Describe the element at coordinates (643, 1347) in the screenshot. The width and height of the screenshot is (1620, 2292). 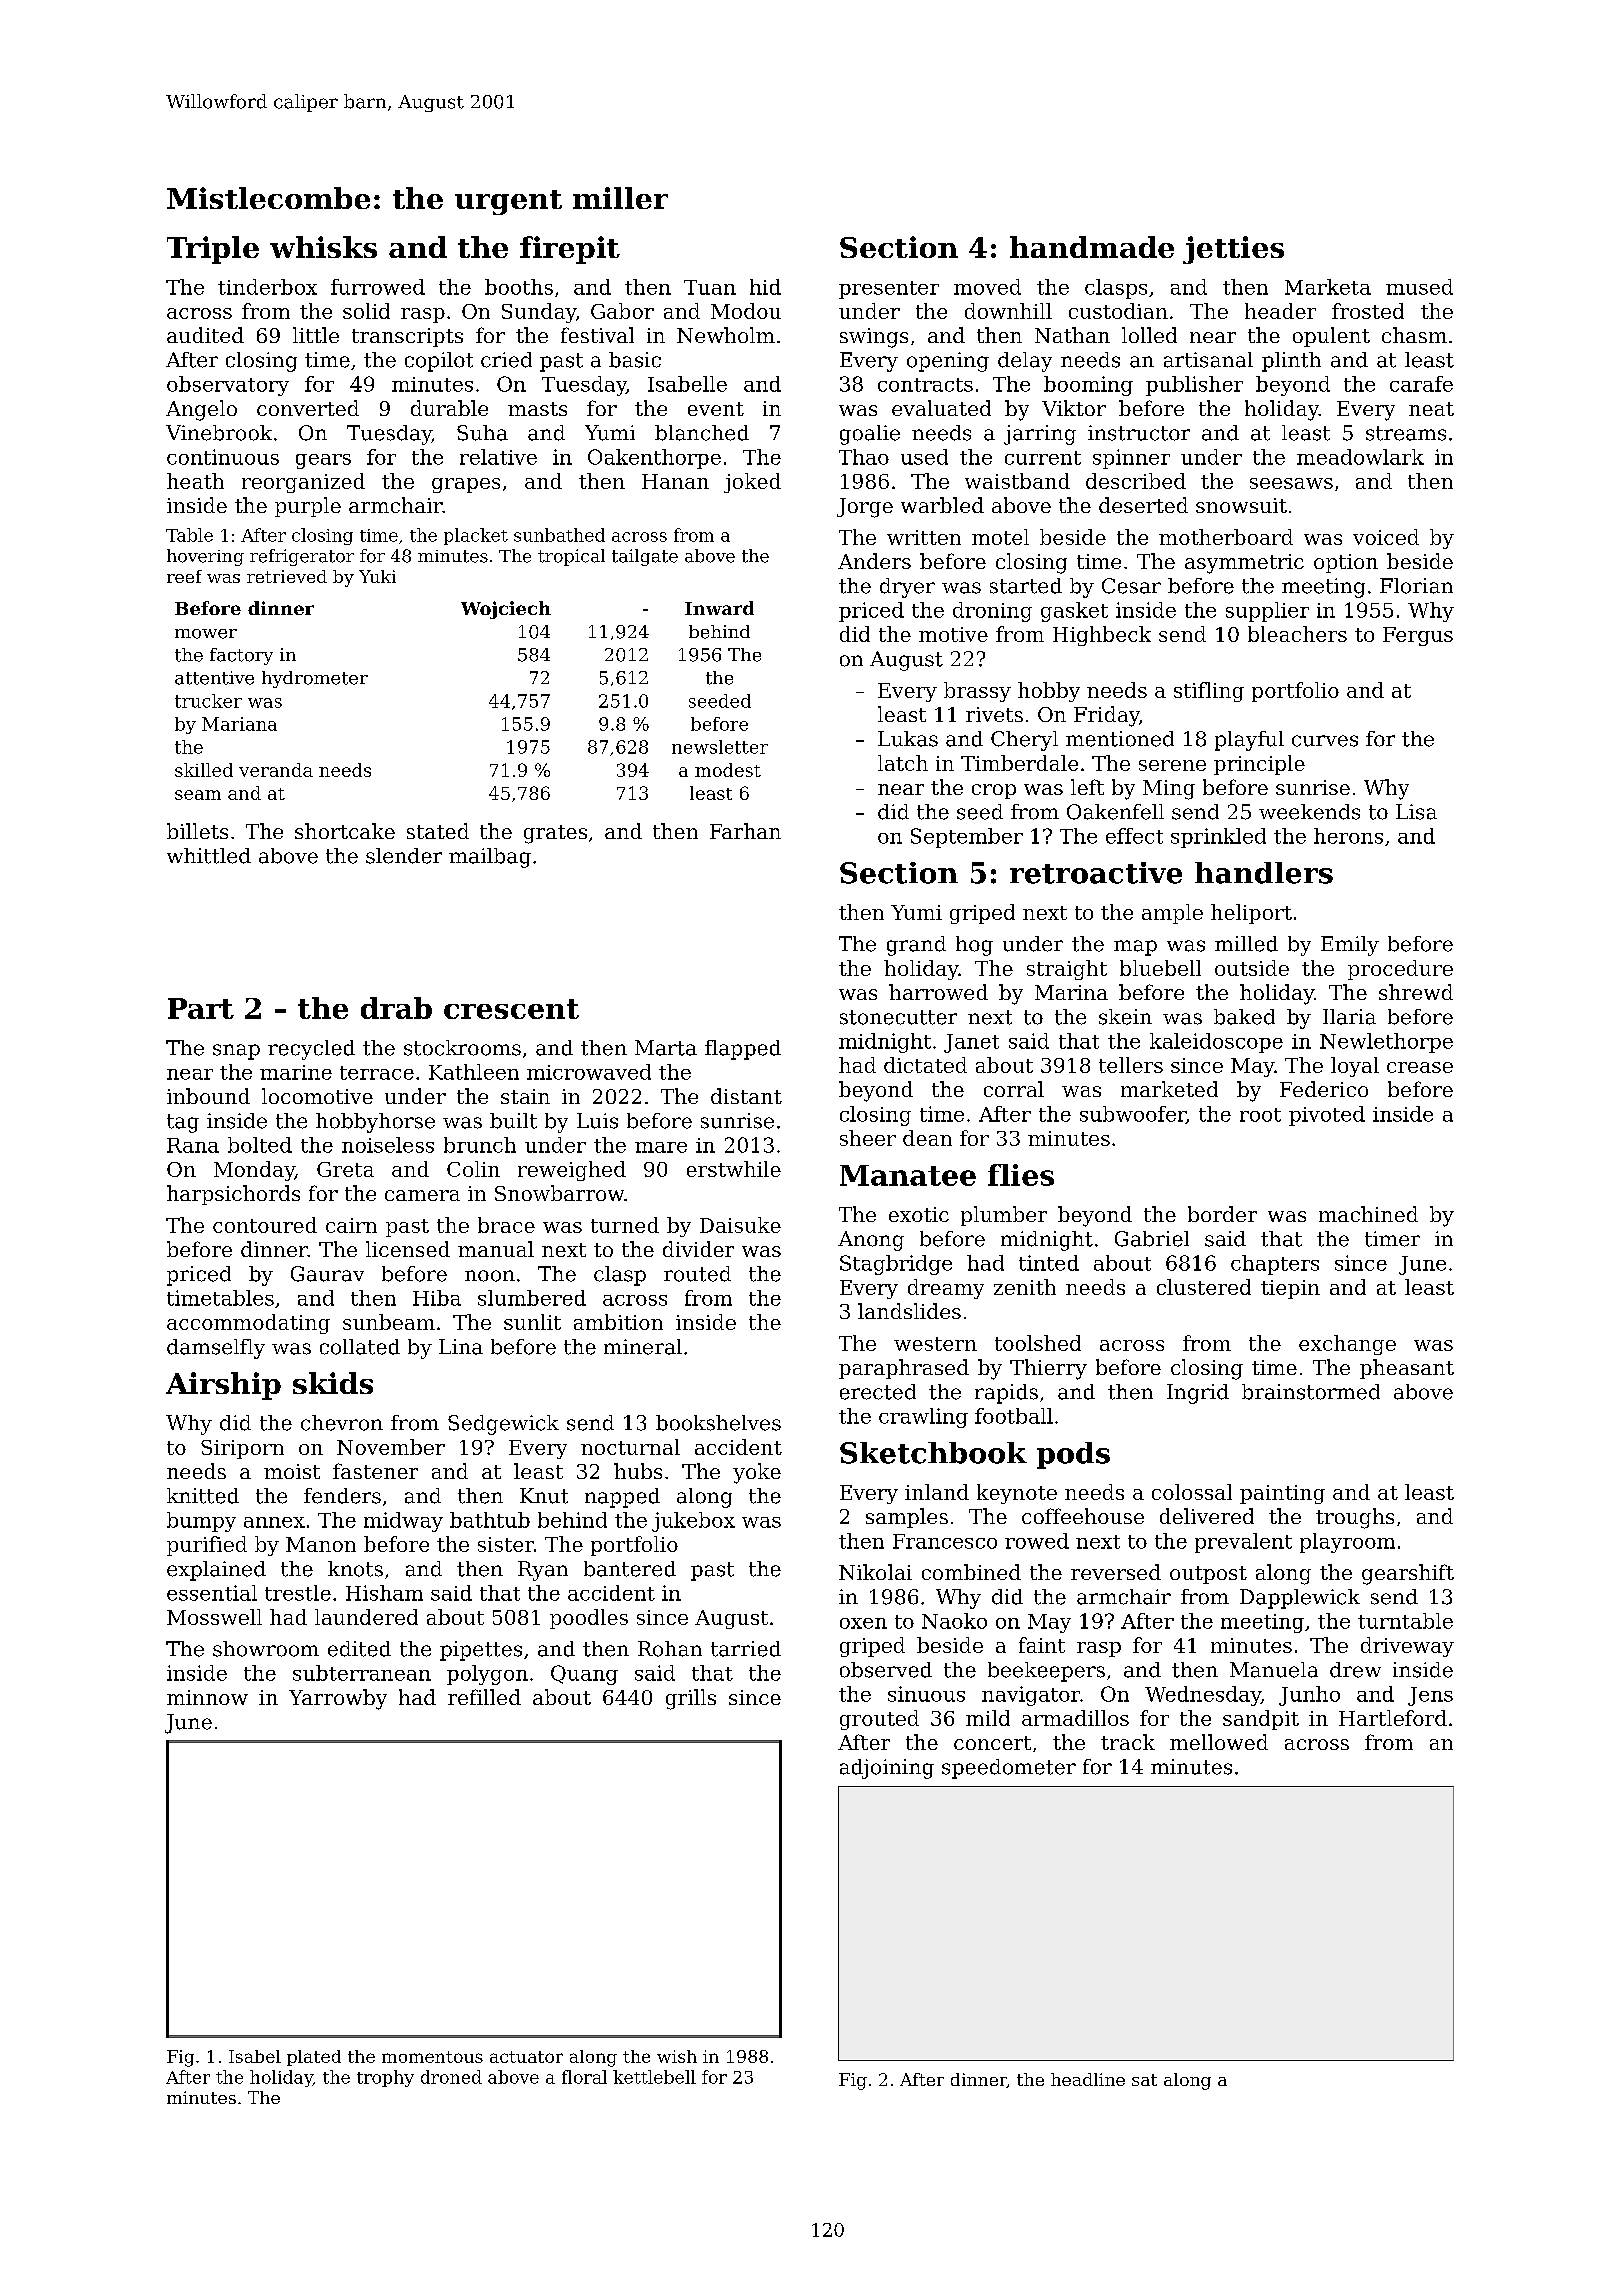
I see `mineral` at that location.
